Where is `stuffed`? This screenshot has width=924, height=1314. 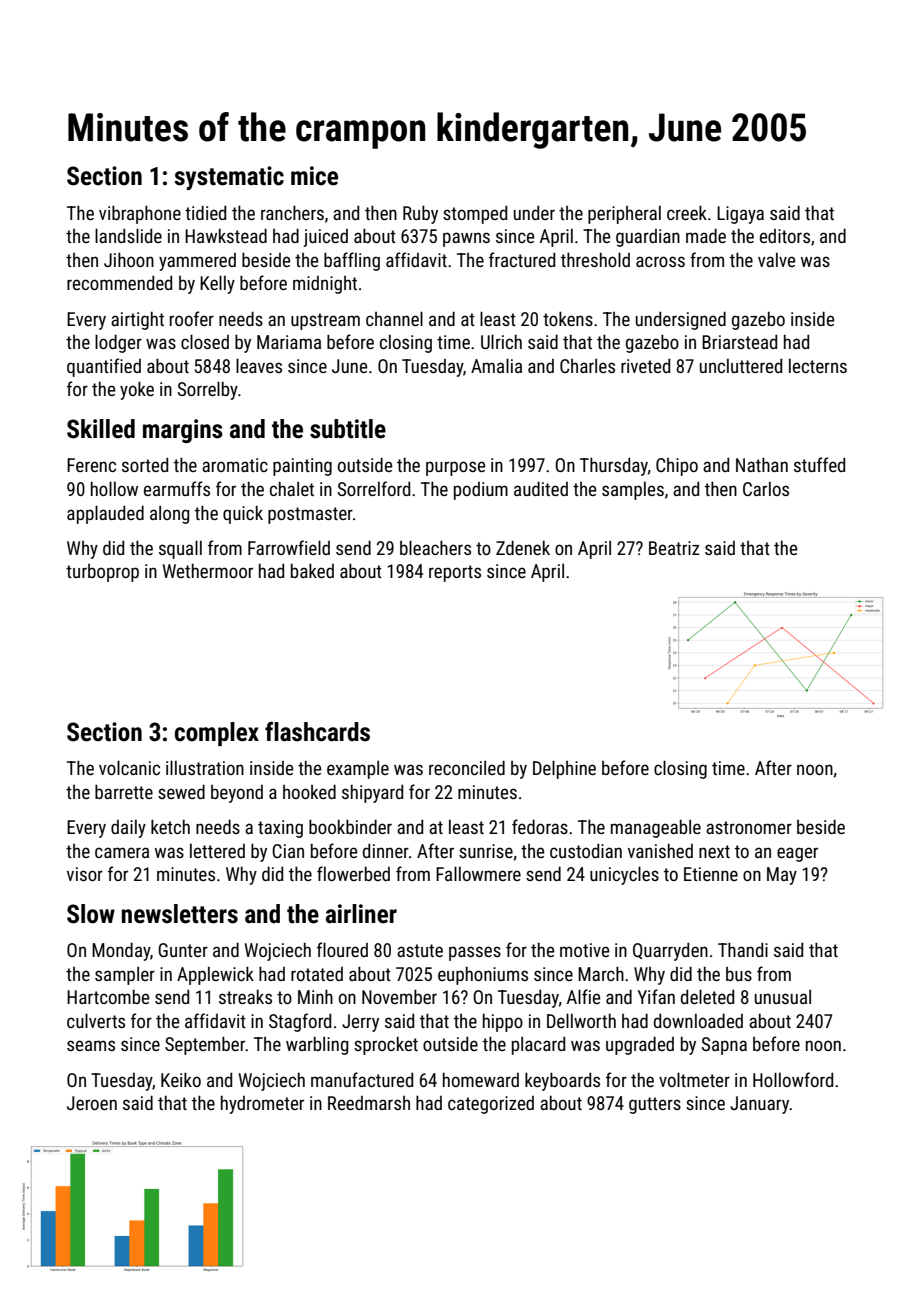 stuffed is located at coordinates (819, 464).
